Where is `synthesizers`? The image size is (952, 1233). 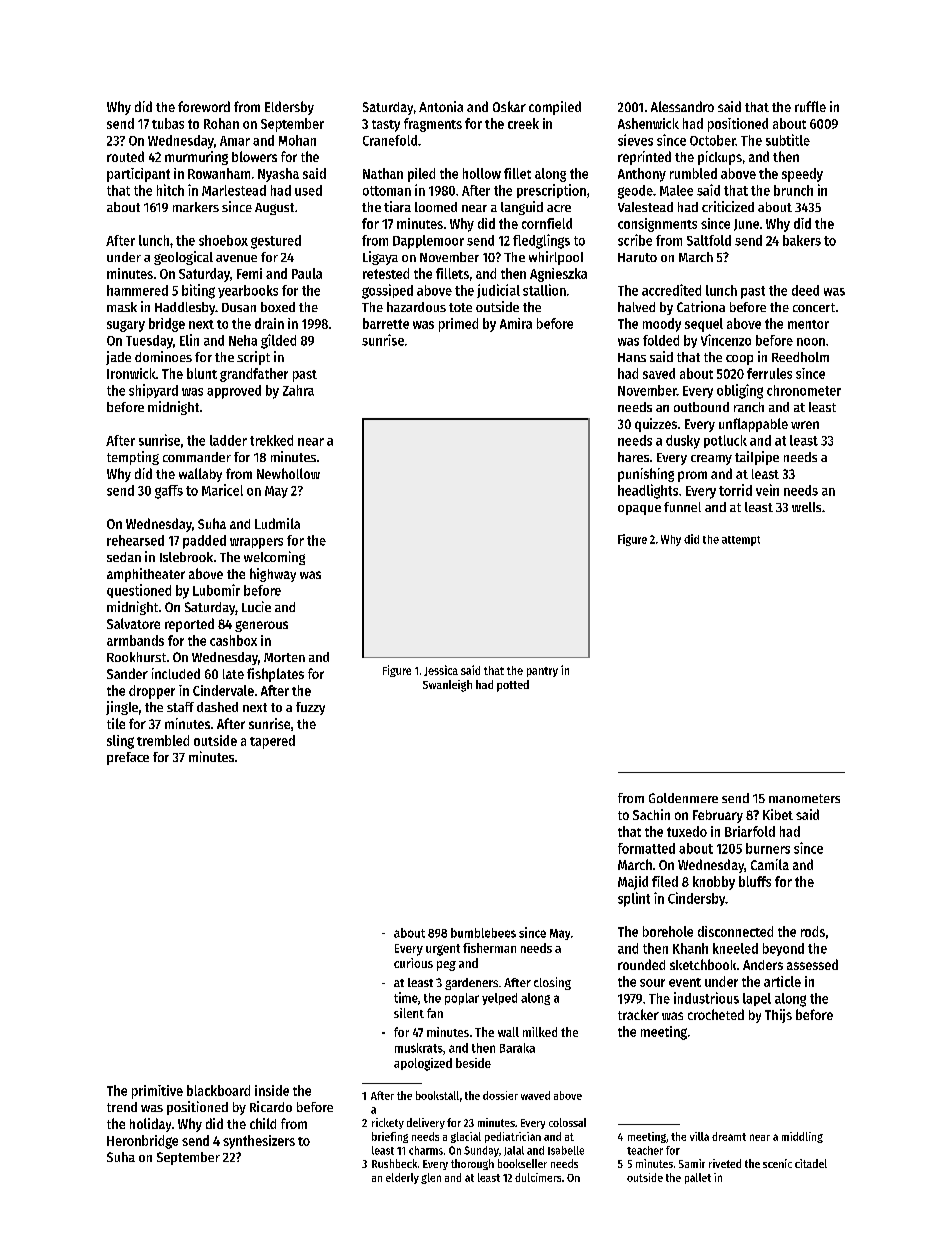 synthesizers is located at coordinates (259, 1142).
